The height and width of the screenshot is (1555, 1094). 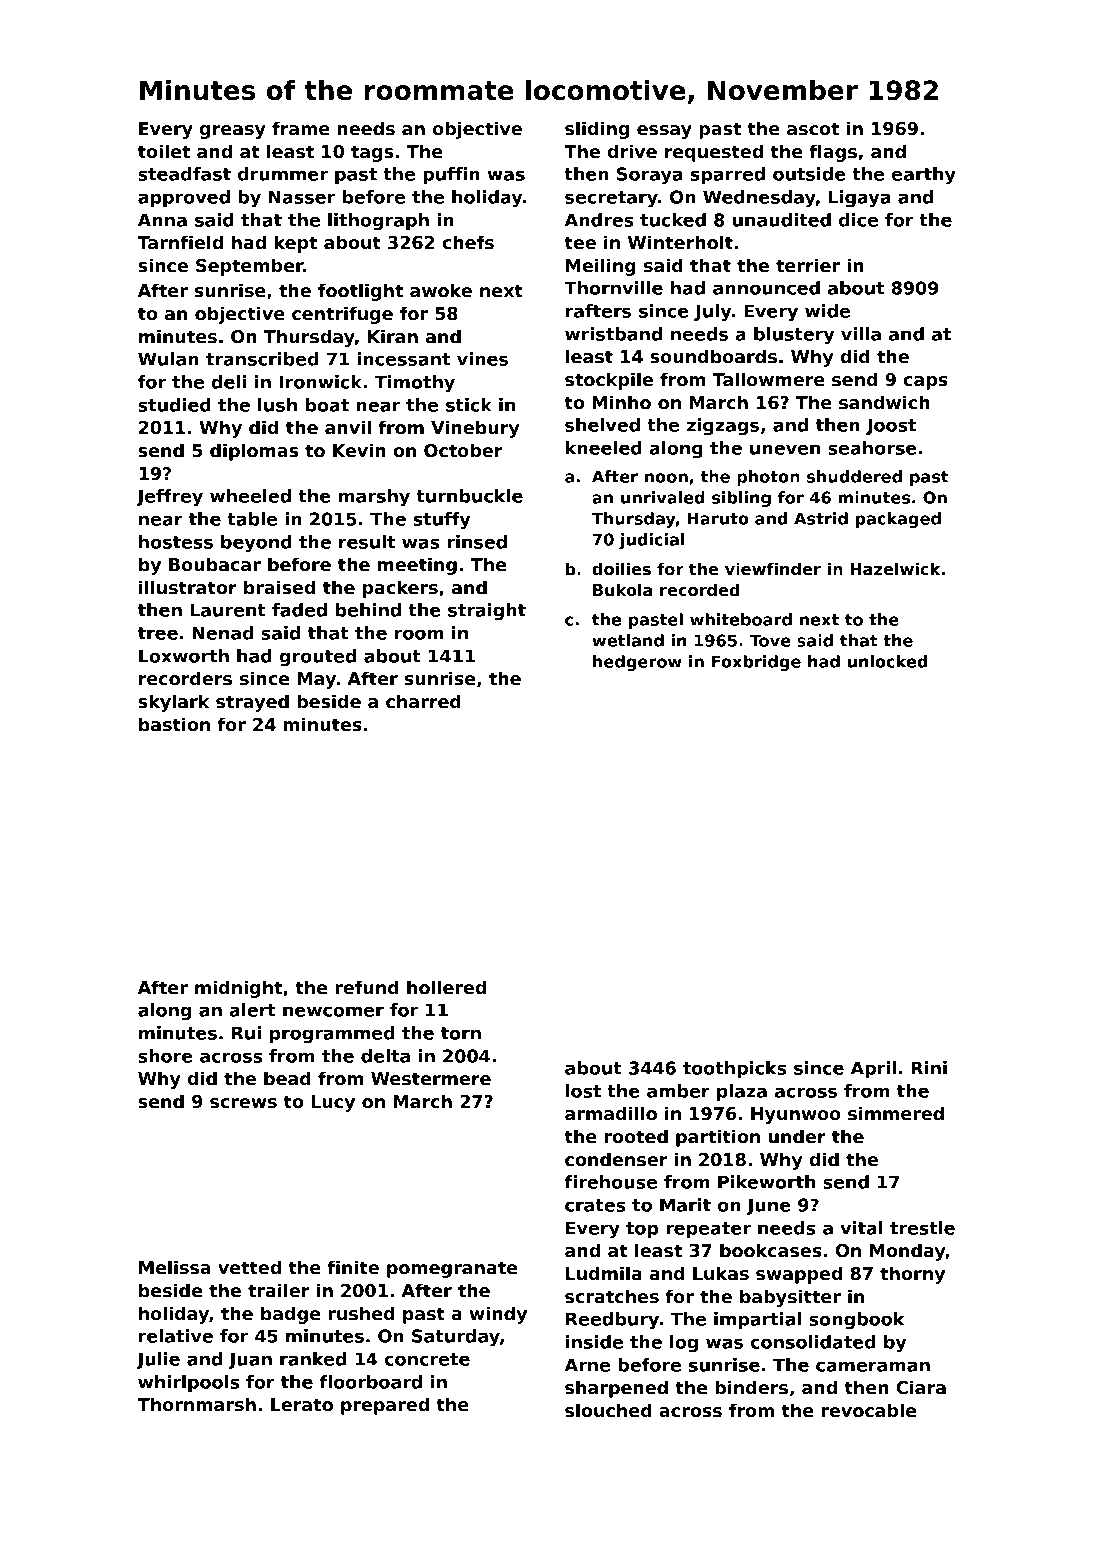 I want to click on Lerato, so click(x=302, y=1405).
